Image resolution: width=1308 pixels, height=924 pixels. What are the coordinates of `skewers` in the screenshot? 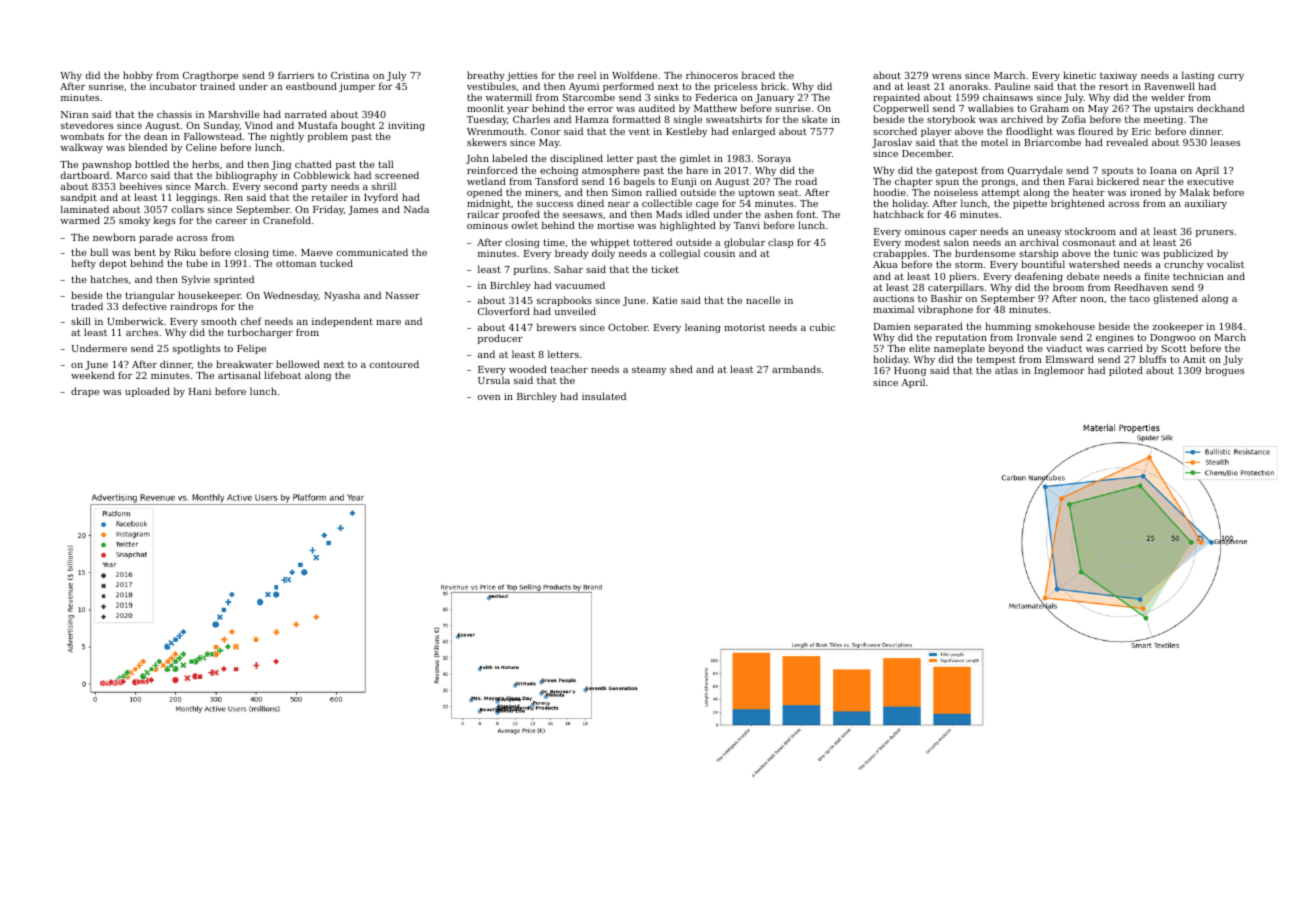 It's located at (487, 142).
